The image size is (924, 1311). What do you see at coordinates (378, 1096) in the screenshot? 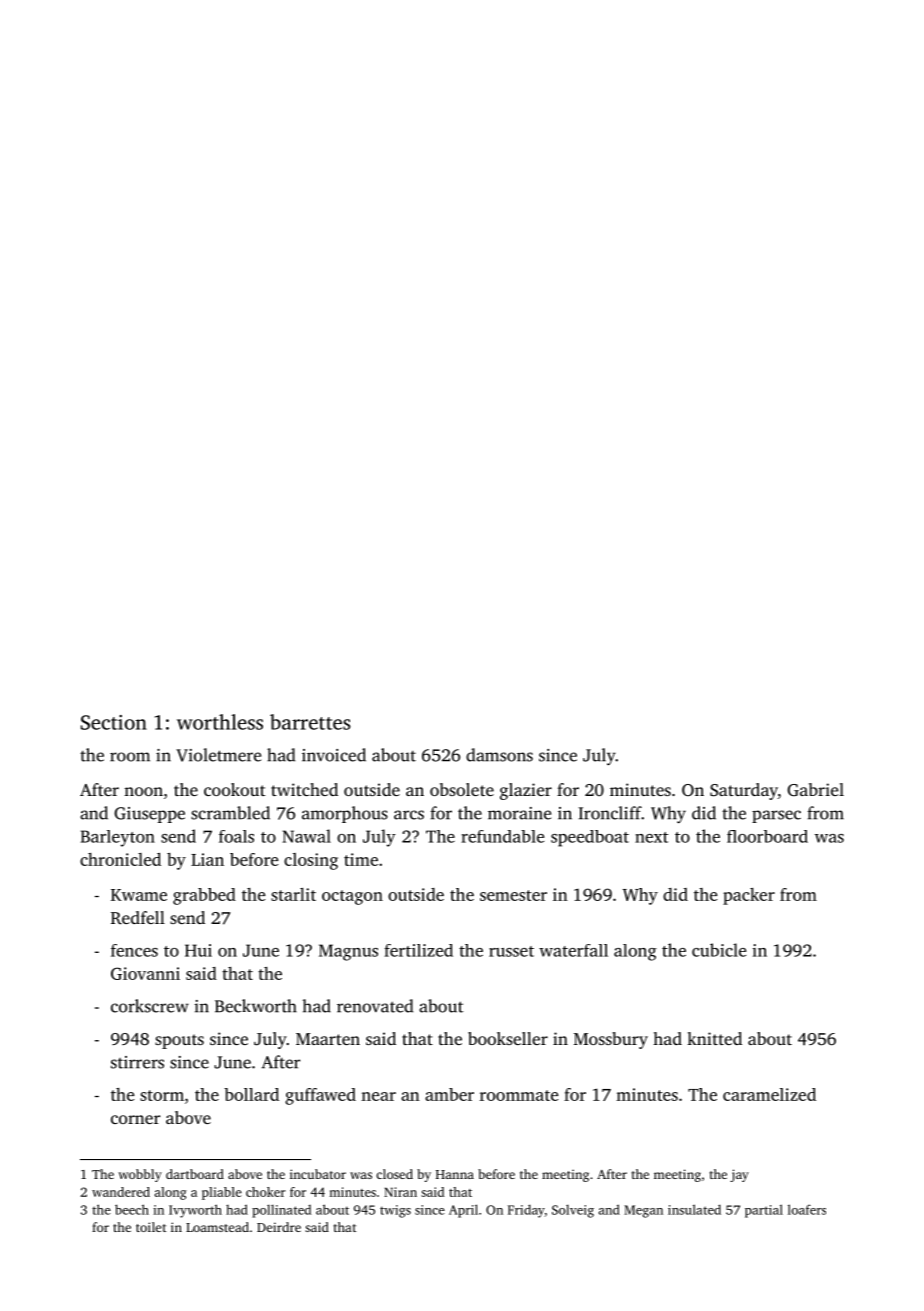
I see `near` at bounding box center [378, 1096].
